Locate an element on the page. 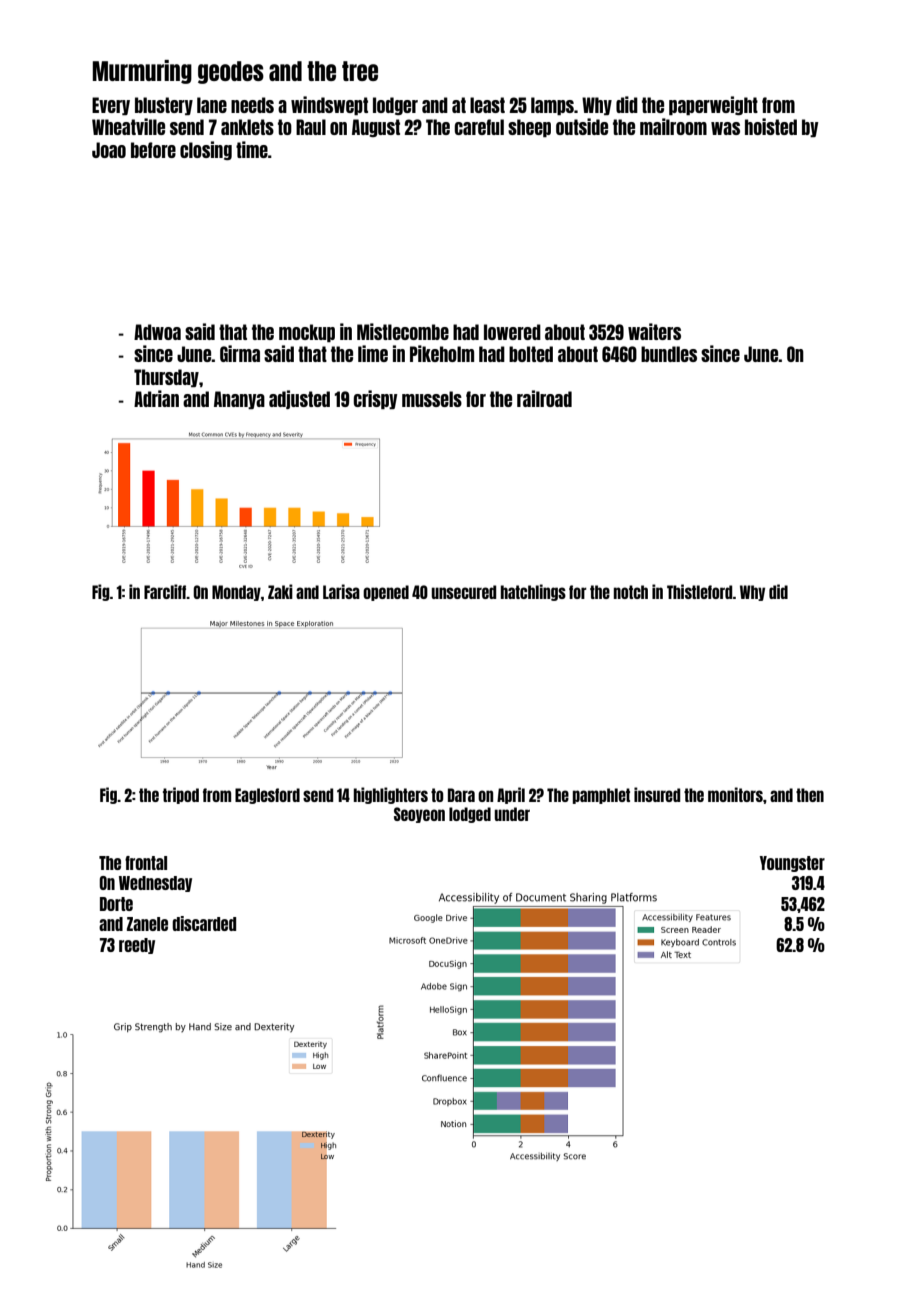  railroad is located at coordinates (544, 398).
